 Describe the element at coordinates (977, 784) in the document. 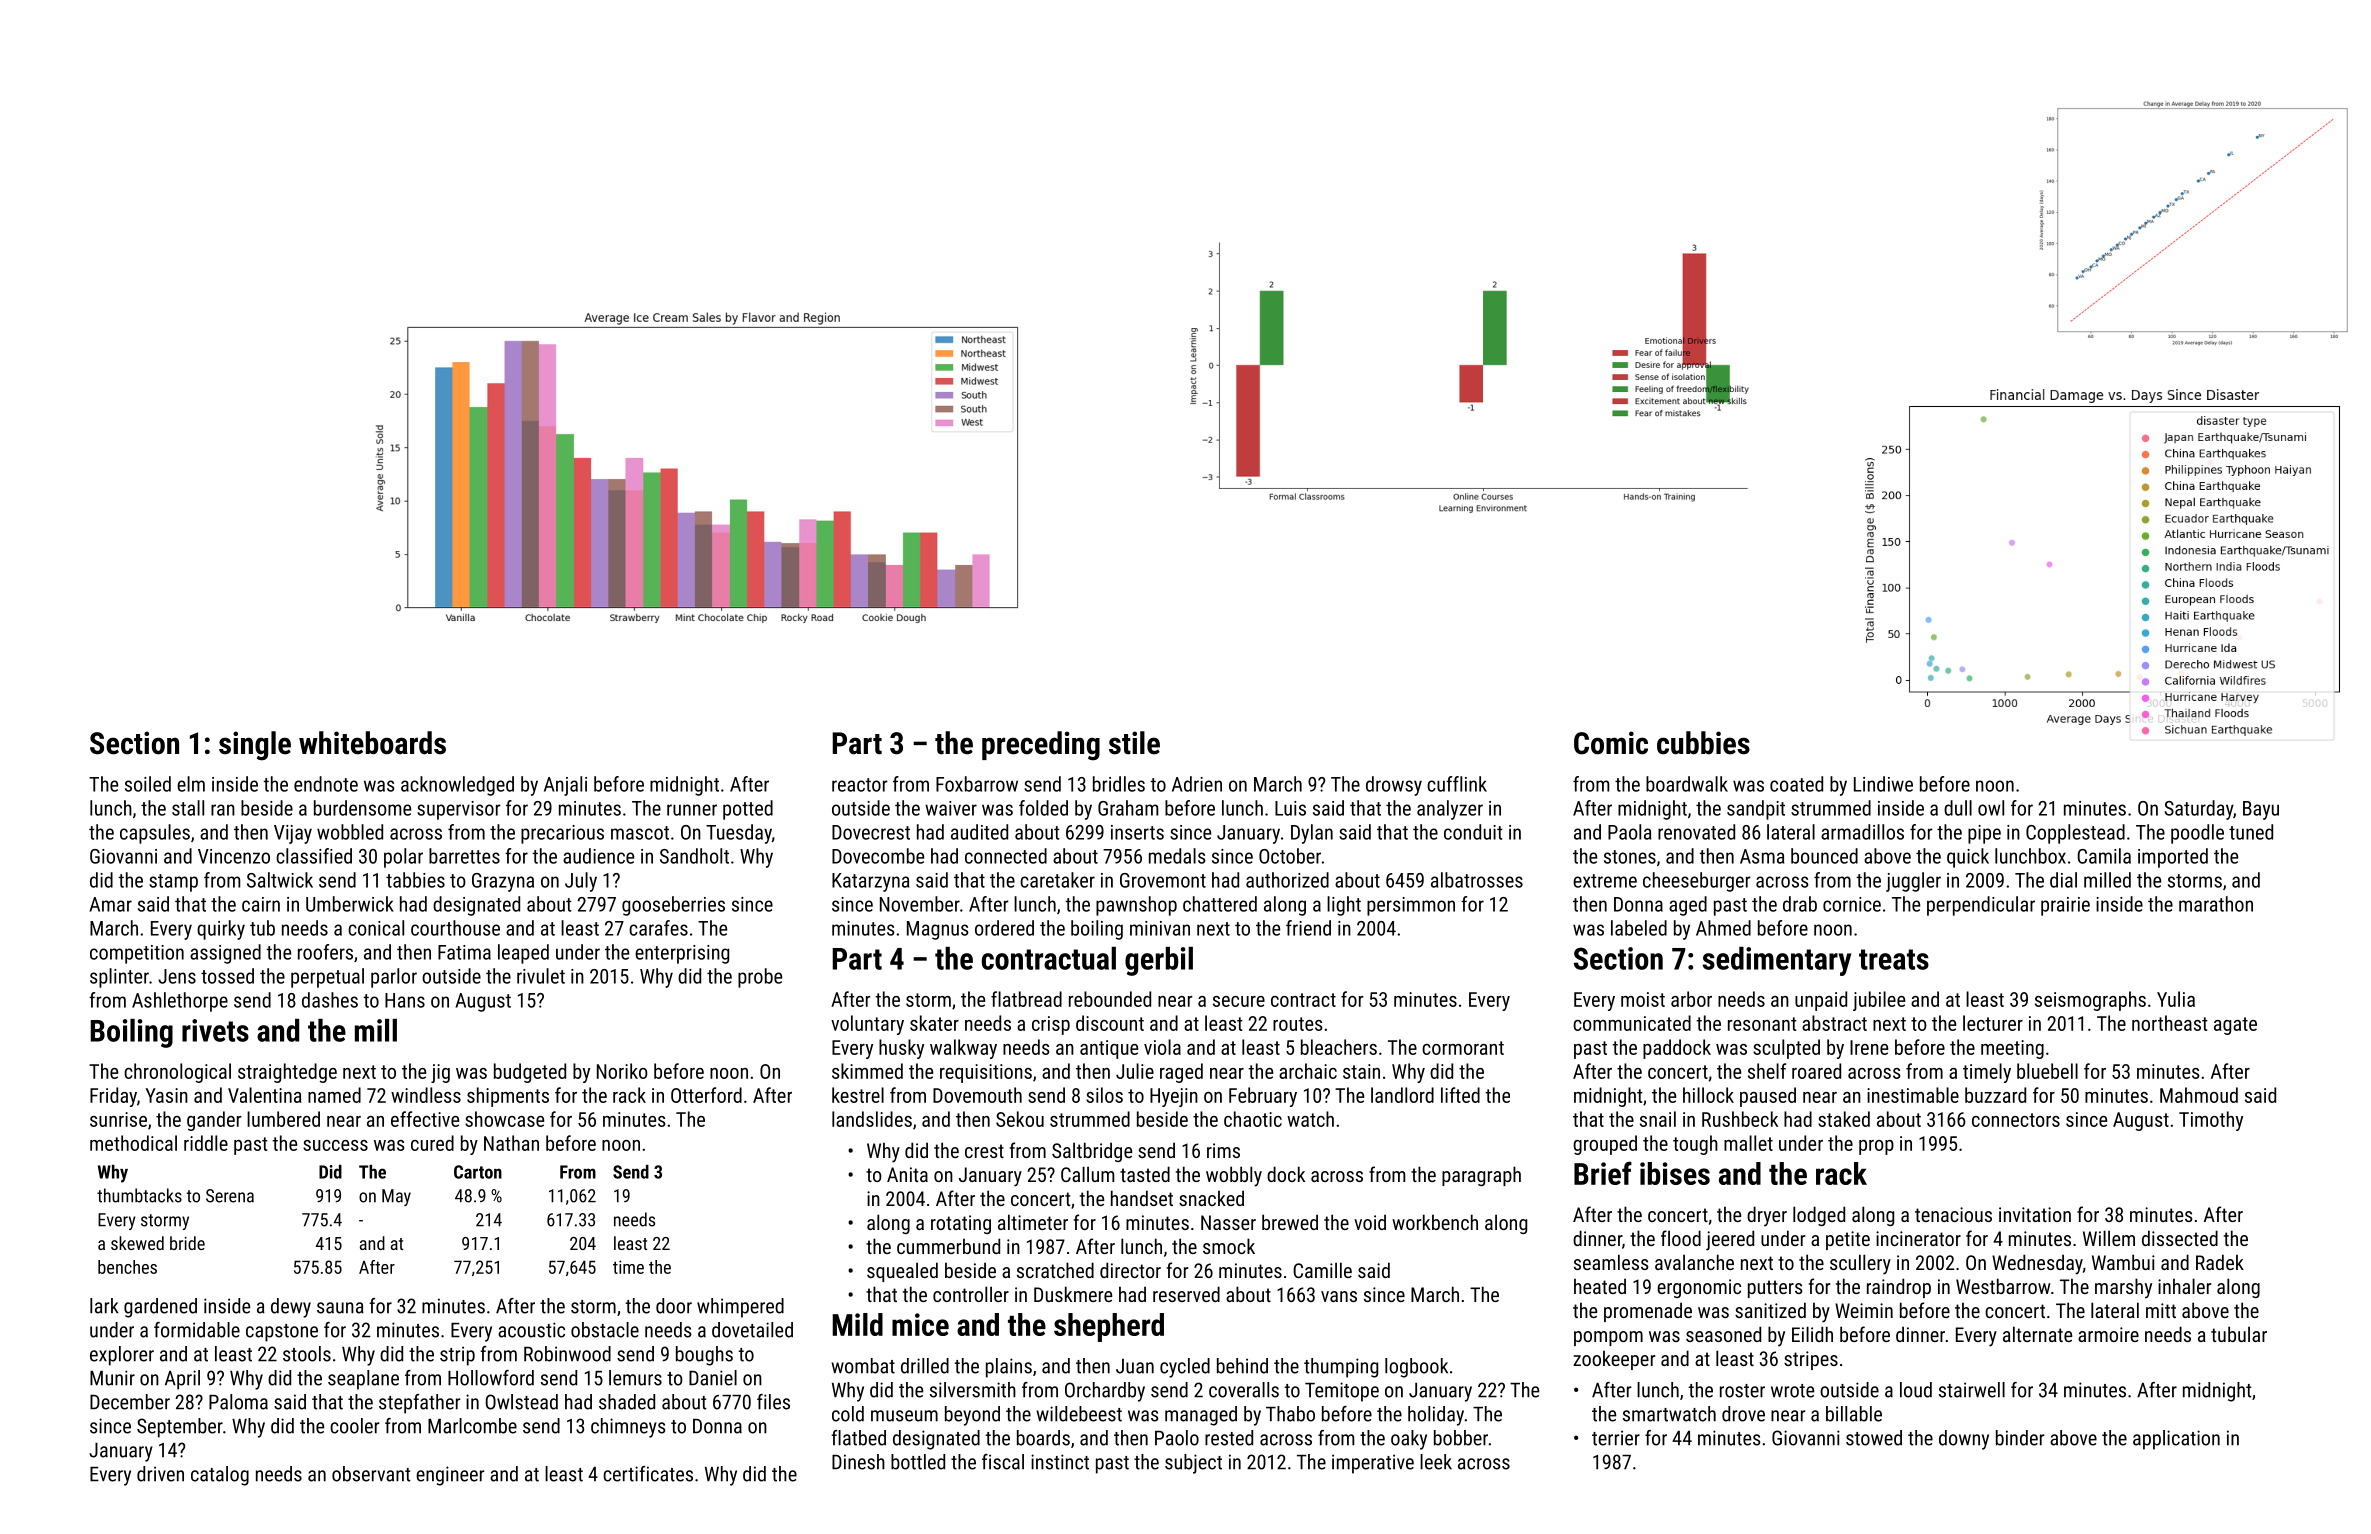

I see `Foxbarrow` at that location.
